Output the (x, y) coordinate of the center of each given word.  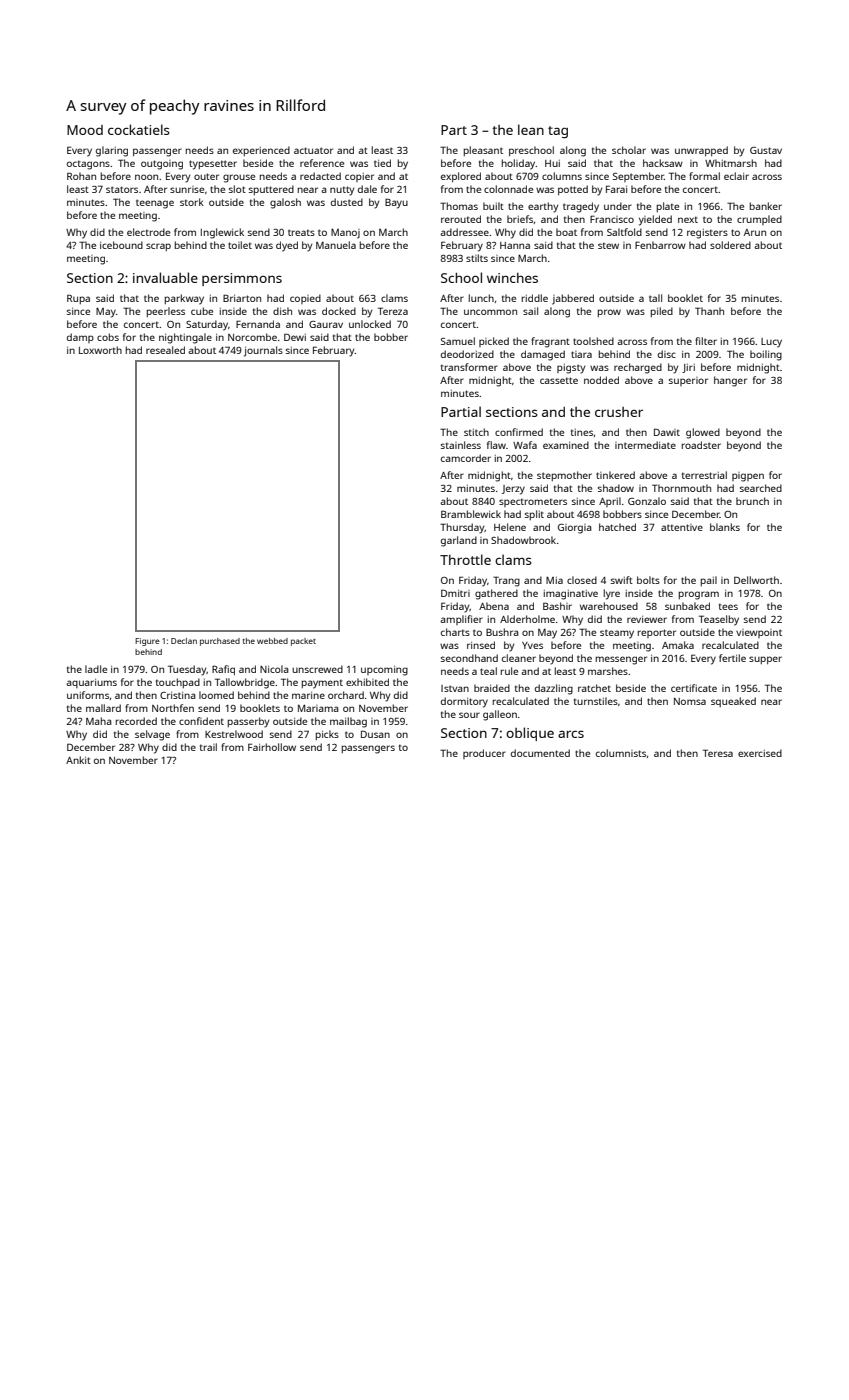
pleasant (483, 151)
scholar (629, 150)
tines (582, 432)
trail (208, 747)
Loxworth (100, 350)
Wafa (525, 445)
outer (206, 176)
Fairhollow (272, 747)
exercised (760, 753)
